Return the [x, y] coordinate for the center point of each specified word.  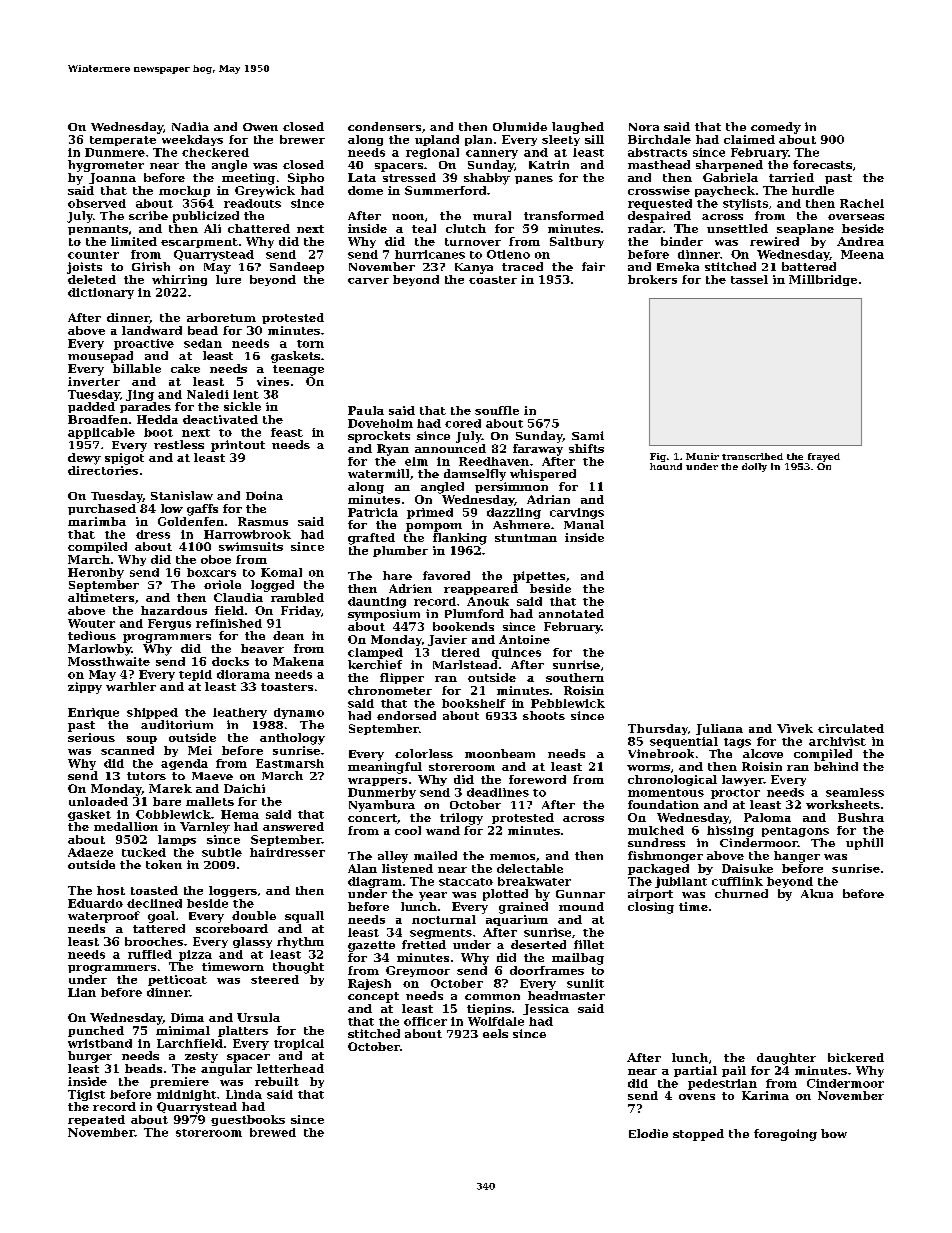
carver [368, 281]
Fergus [169, 624]
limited [134, 241]
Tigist [86, 1095]
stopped [698, 1135]
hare [397, 575]
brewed [273, 1132]
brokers [652, 279]
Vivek [795, 728]
